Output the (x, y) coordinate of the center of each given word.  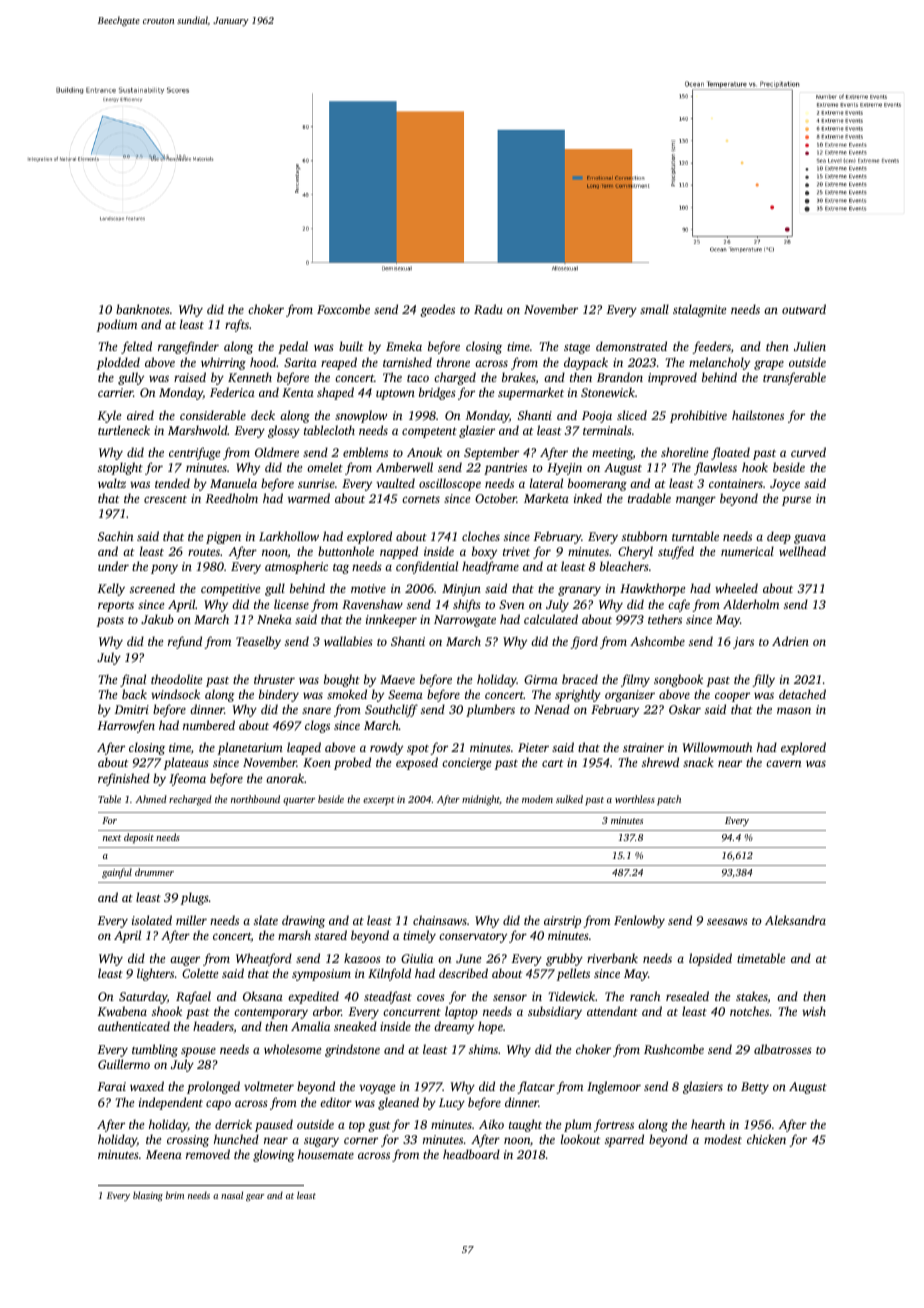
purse (796, 501)
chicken (766, 1139)
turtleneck (124, 430)
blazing (148, 1196)
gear (255, 1197)
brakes (519, 377)
